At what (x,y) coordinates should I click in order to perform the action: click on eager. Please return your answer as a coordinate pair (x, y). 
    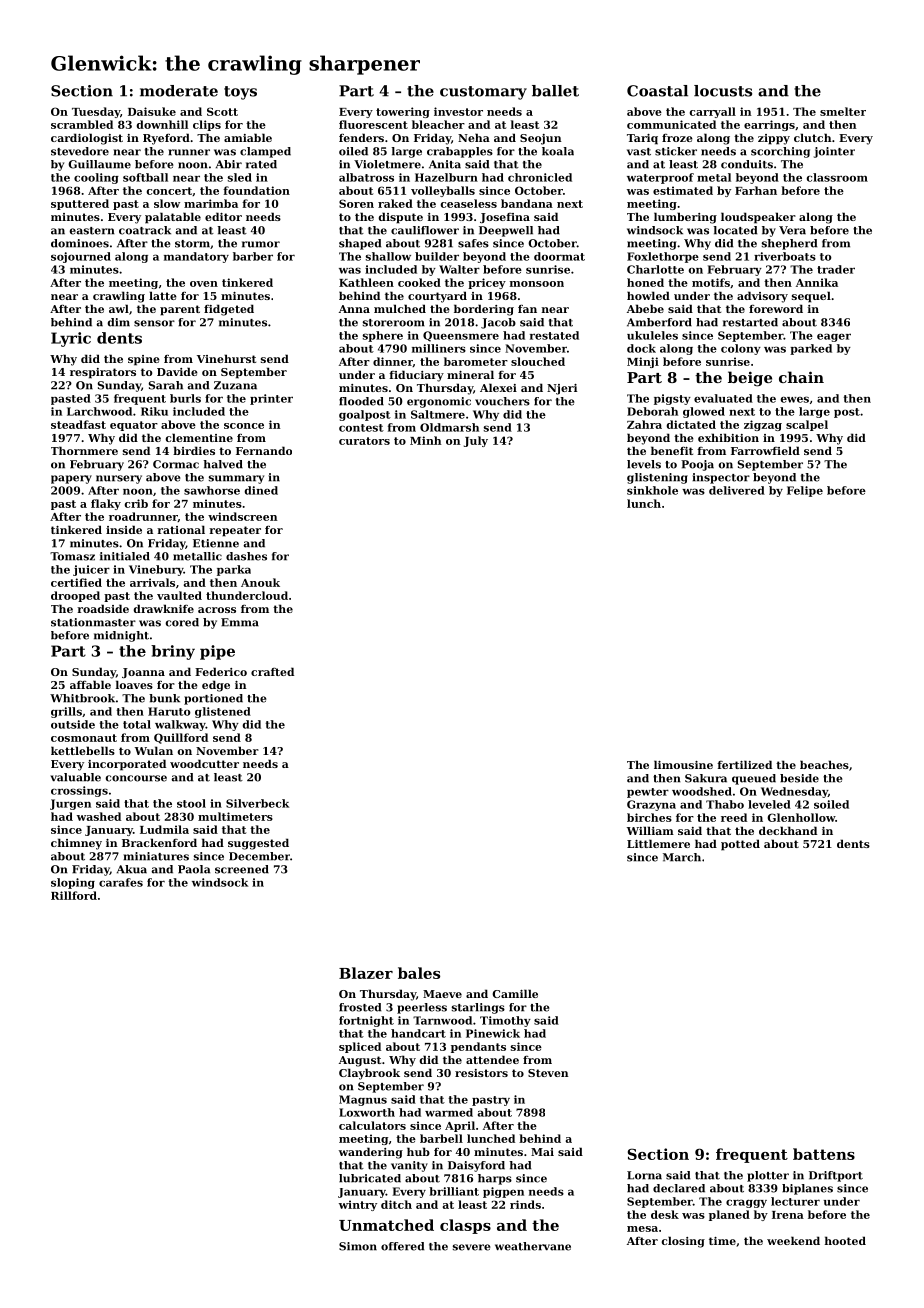
    Looking at the image, I should click on (834, 337).
